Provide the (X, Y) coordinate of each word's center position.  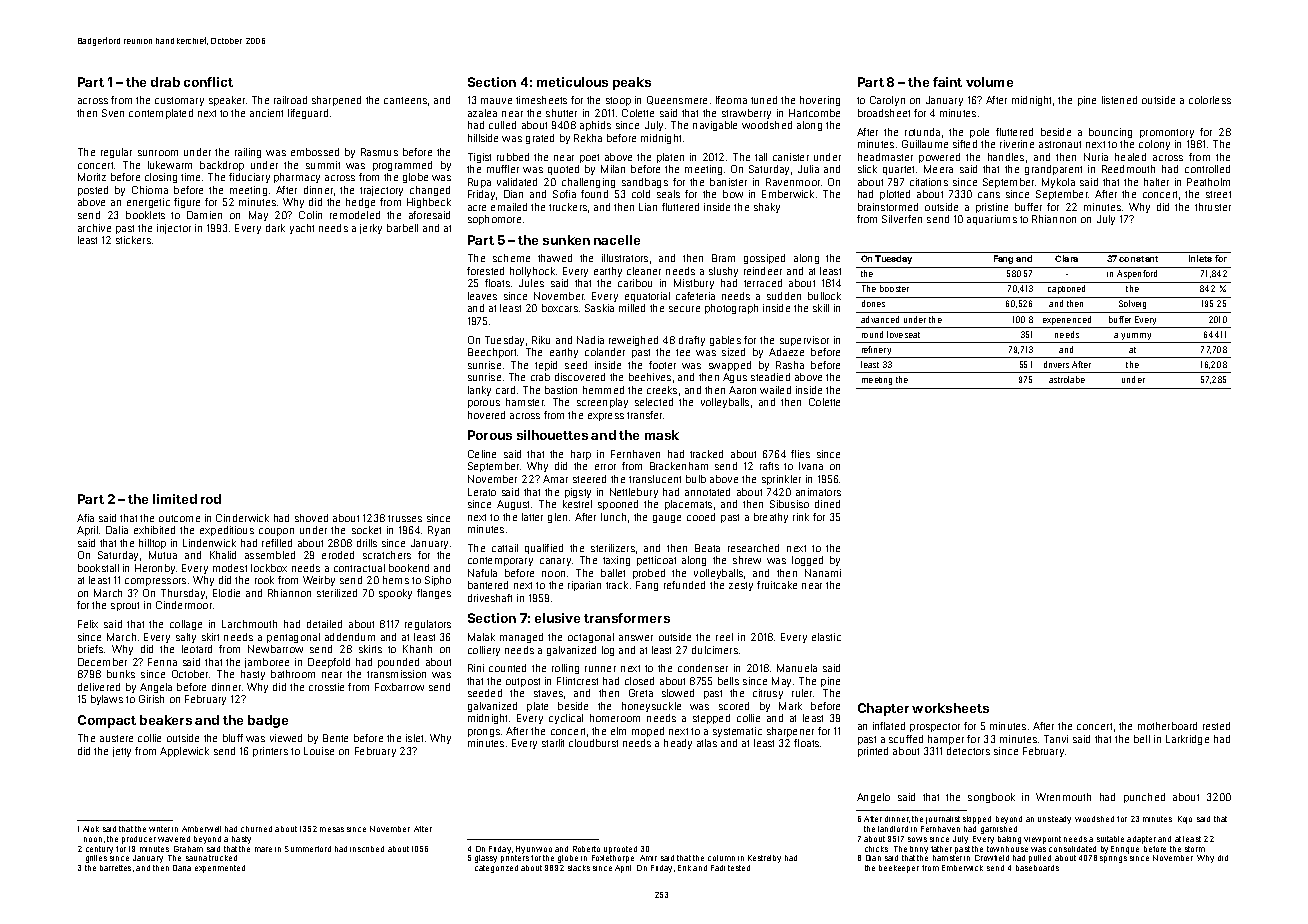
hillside (483, 138)
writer (159, 829)
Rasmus (379, 152)
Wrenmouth (1063, 797)
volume (989, 82)
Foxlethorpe (613, 859)
